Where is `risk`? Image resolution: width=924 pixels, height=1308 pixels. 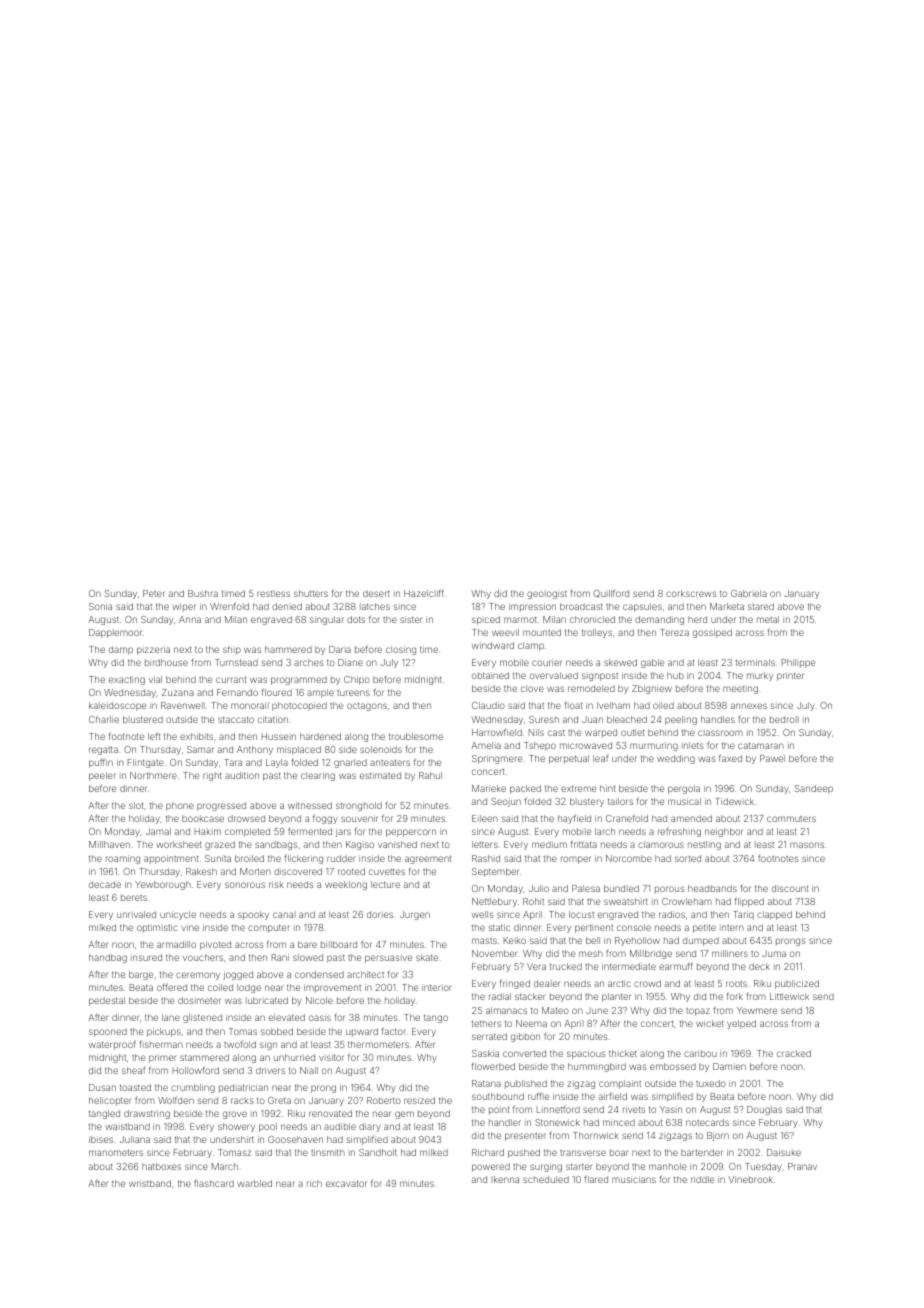 risk is located at coordinates (276, 884).
